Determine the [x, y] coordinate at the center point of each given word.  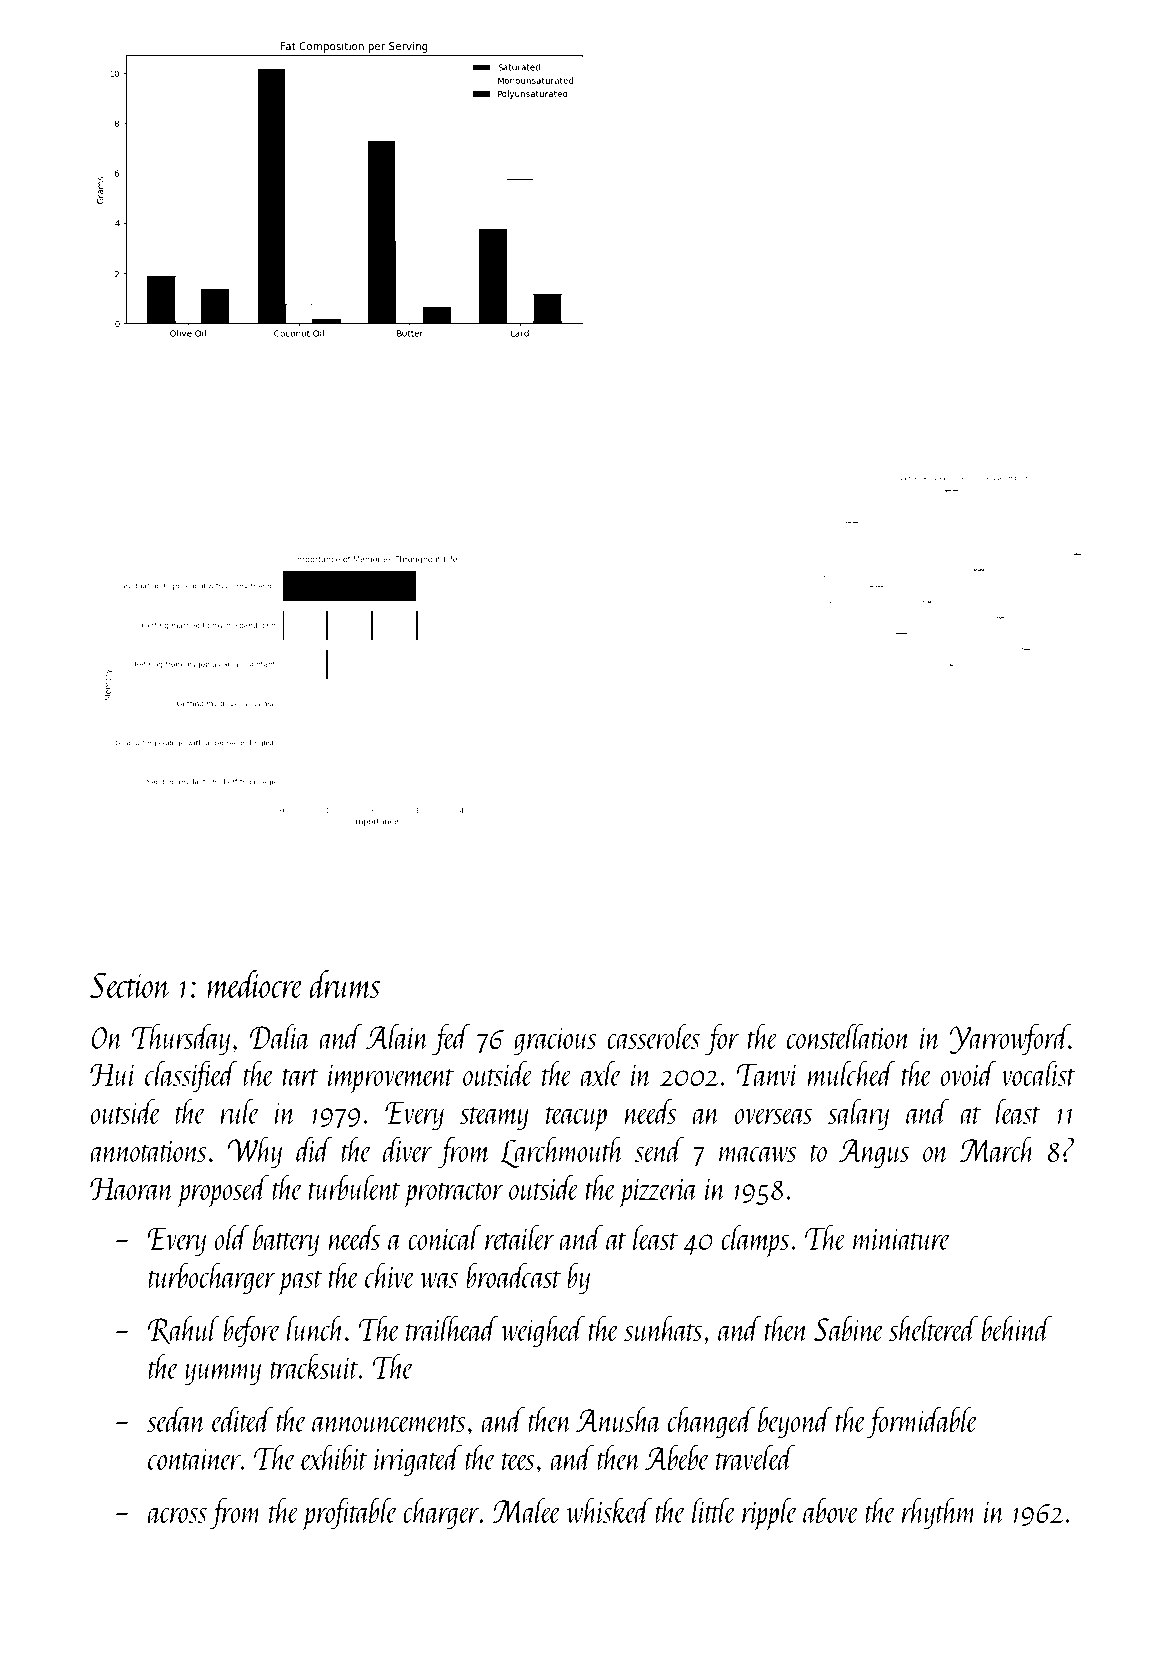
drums [345, 984]
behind [1017, 1328]
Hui [113, 1075]
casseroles [653, 1036]
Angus [873, 1154]
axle [601, 1073]
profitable [350, 1514]
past [300, 1283]
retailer [520, 1237]
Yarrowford [1009, 1039]
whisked [609, 1510]
